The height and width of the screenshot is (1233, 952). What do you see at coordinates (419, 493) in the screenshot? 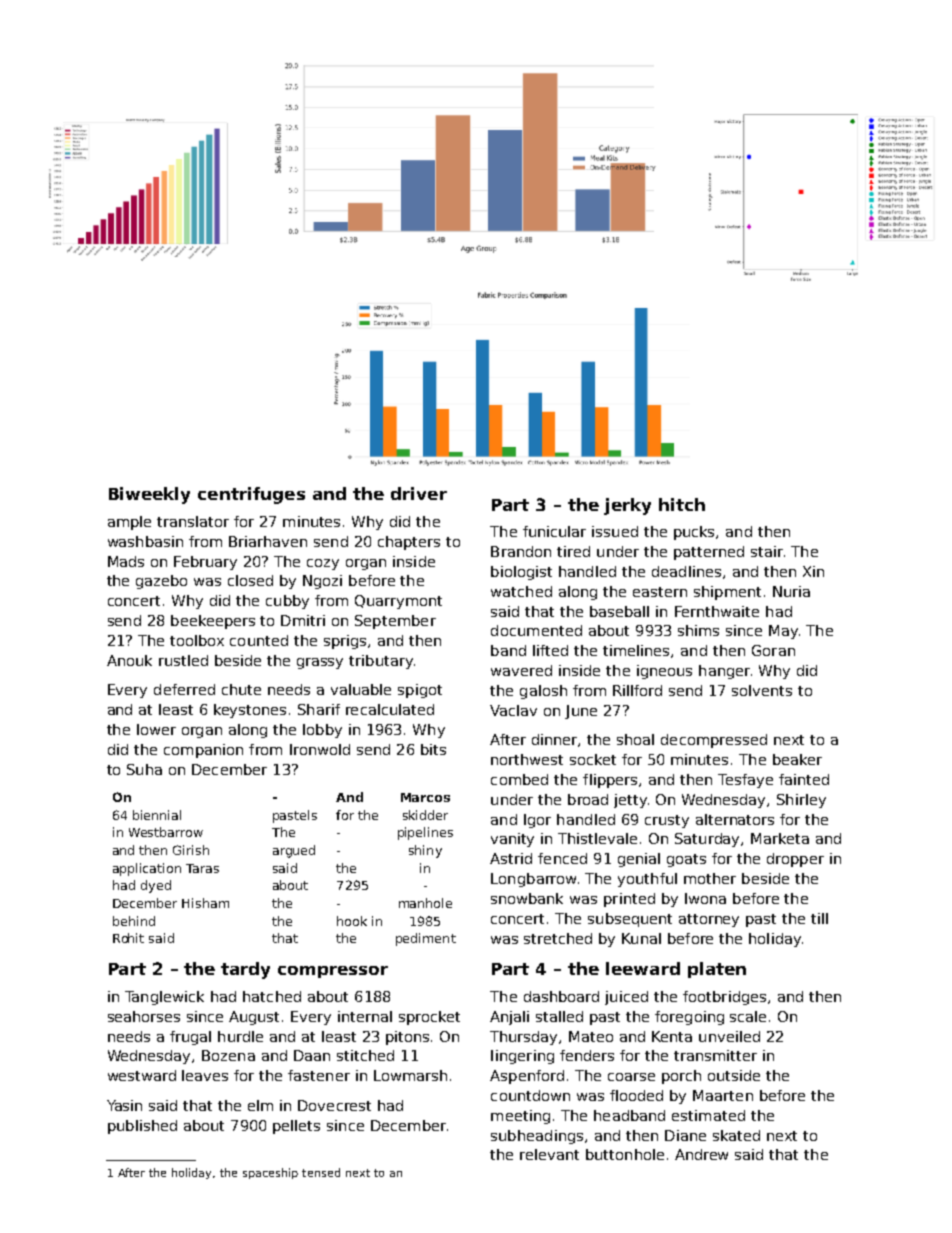
I see `driver` at bounding box center [419, 493].
